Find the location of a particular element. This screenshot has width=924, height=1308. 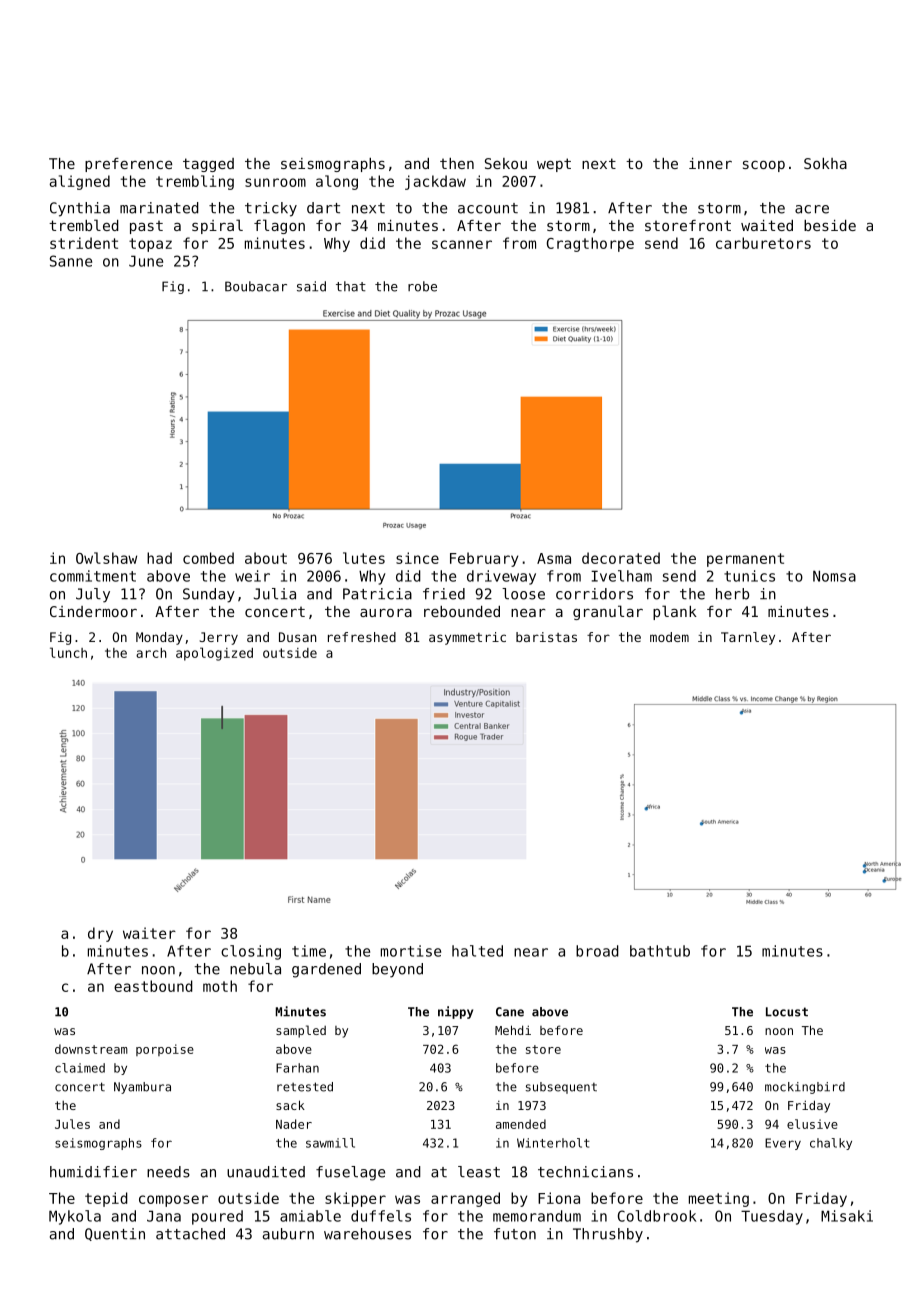

along is located at coordinates (337, 182).
